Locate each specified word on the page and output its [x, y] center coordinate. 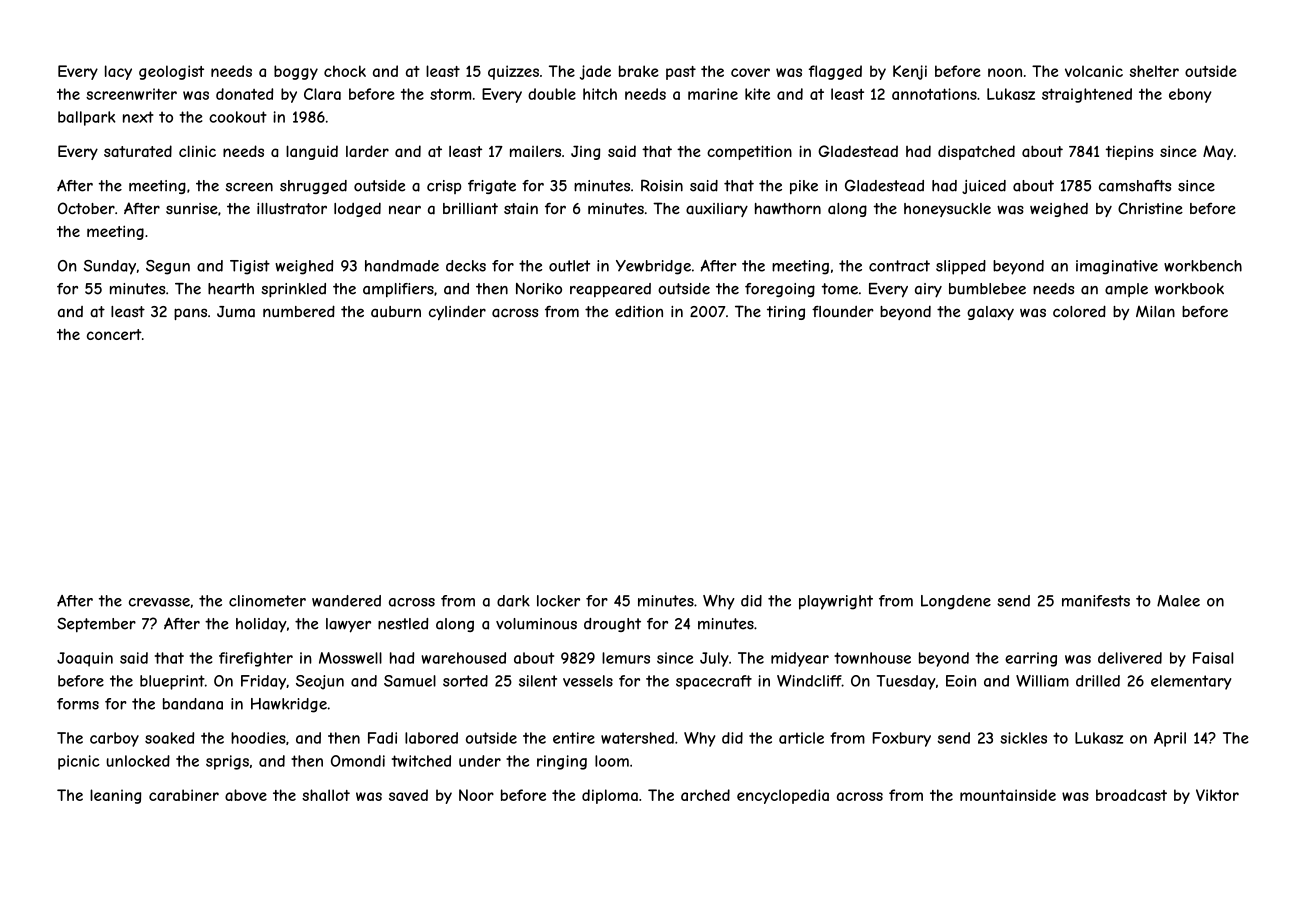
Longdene [956, 602]
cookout [238, 117]
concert [114, 334]
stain [521, 209]
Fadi [382, 738]
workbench [1203, 266]
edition [639, 311]
